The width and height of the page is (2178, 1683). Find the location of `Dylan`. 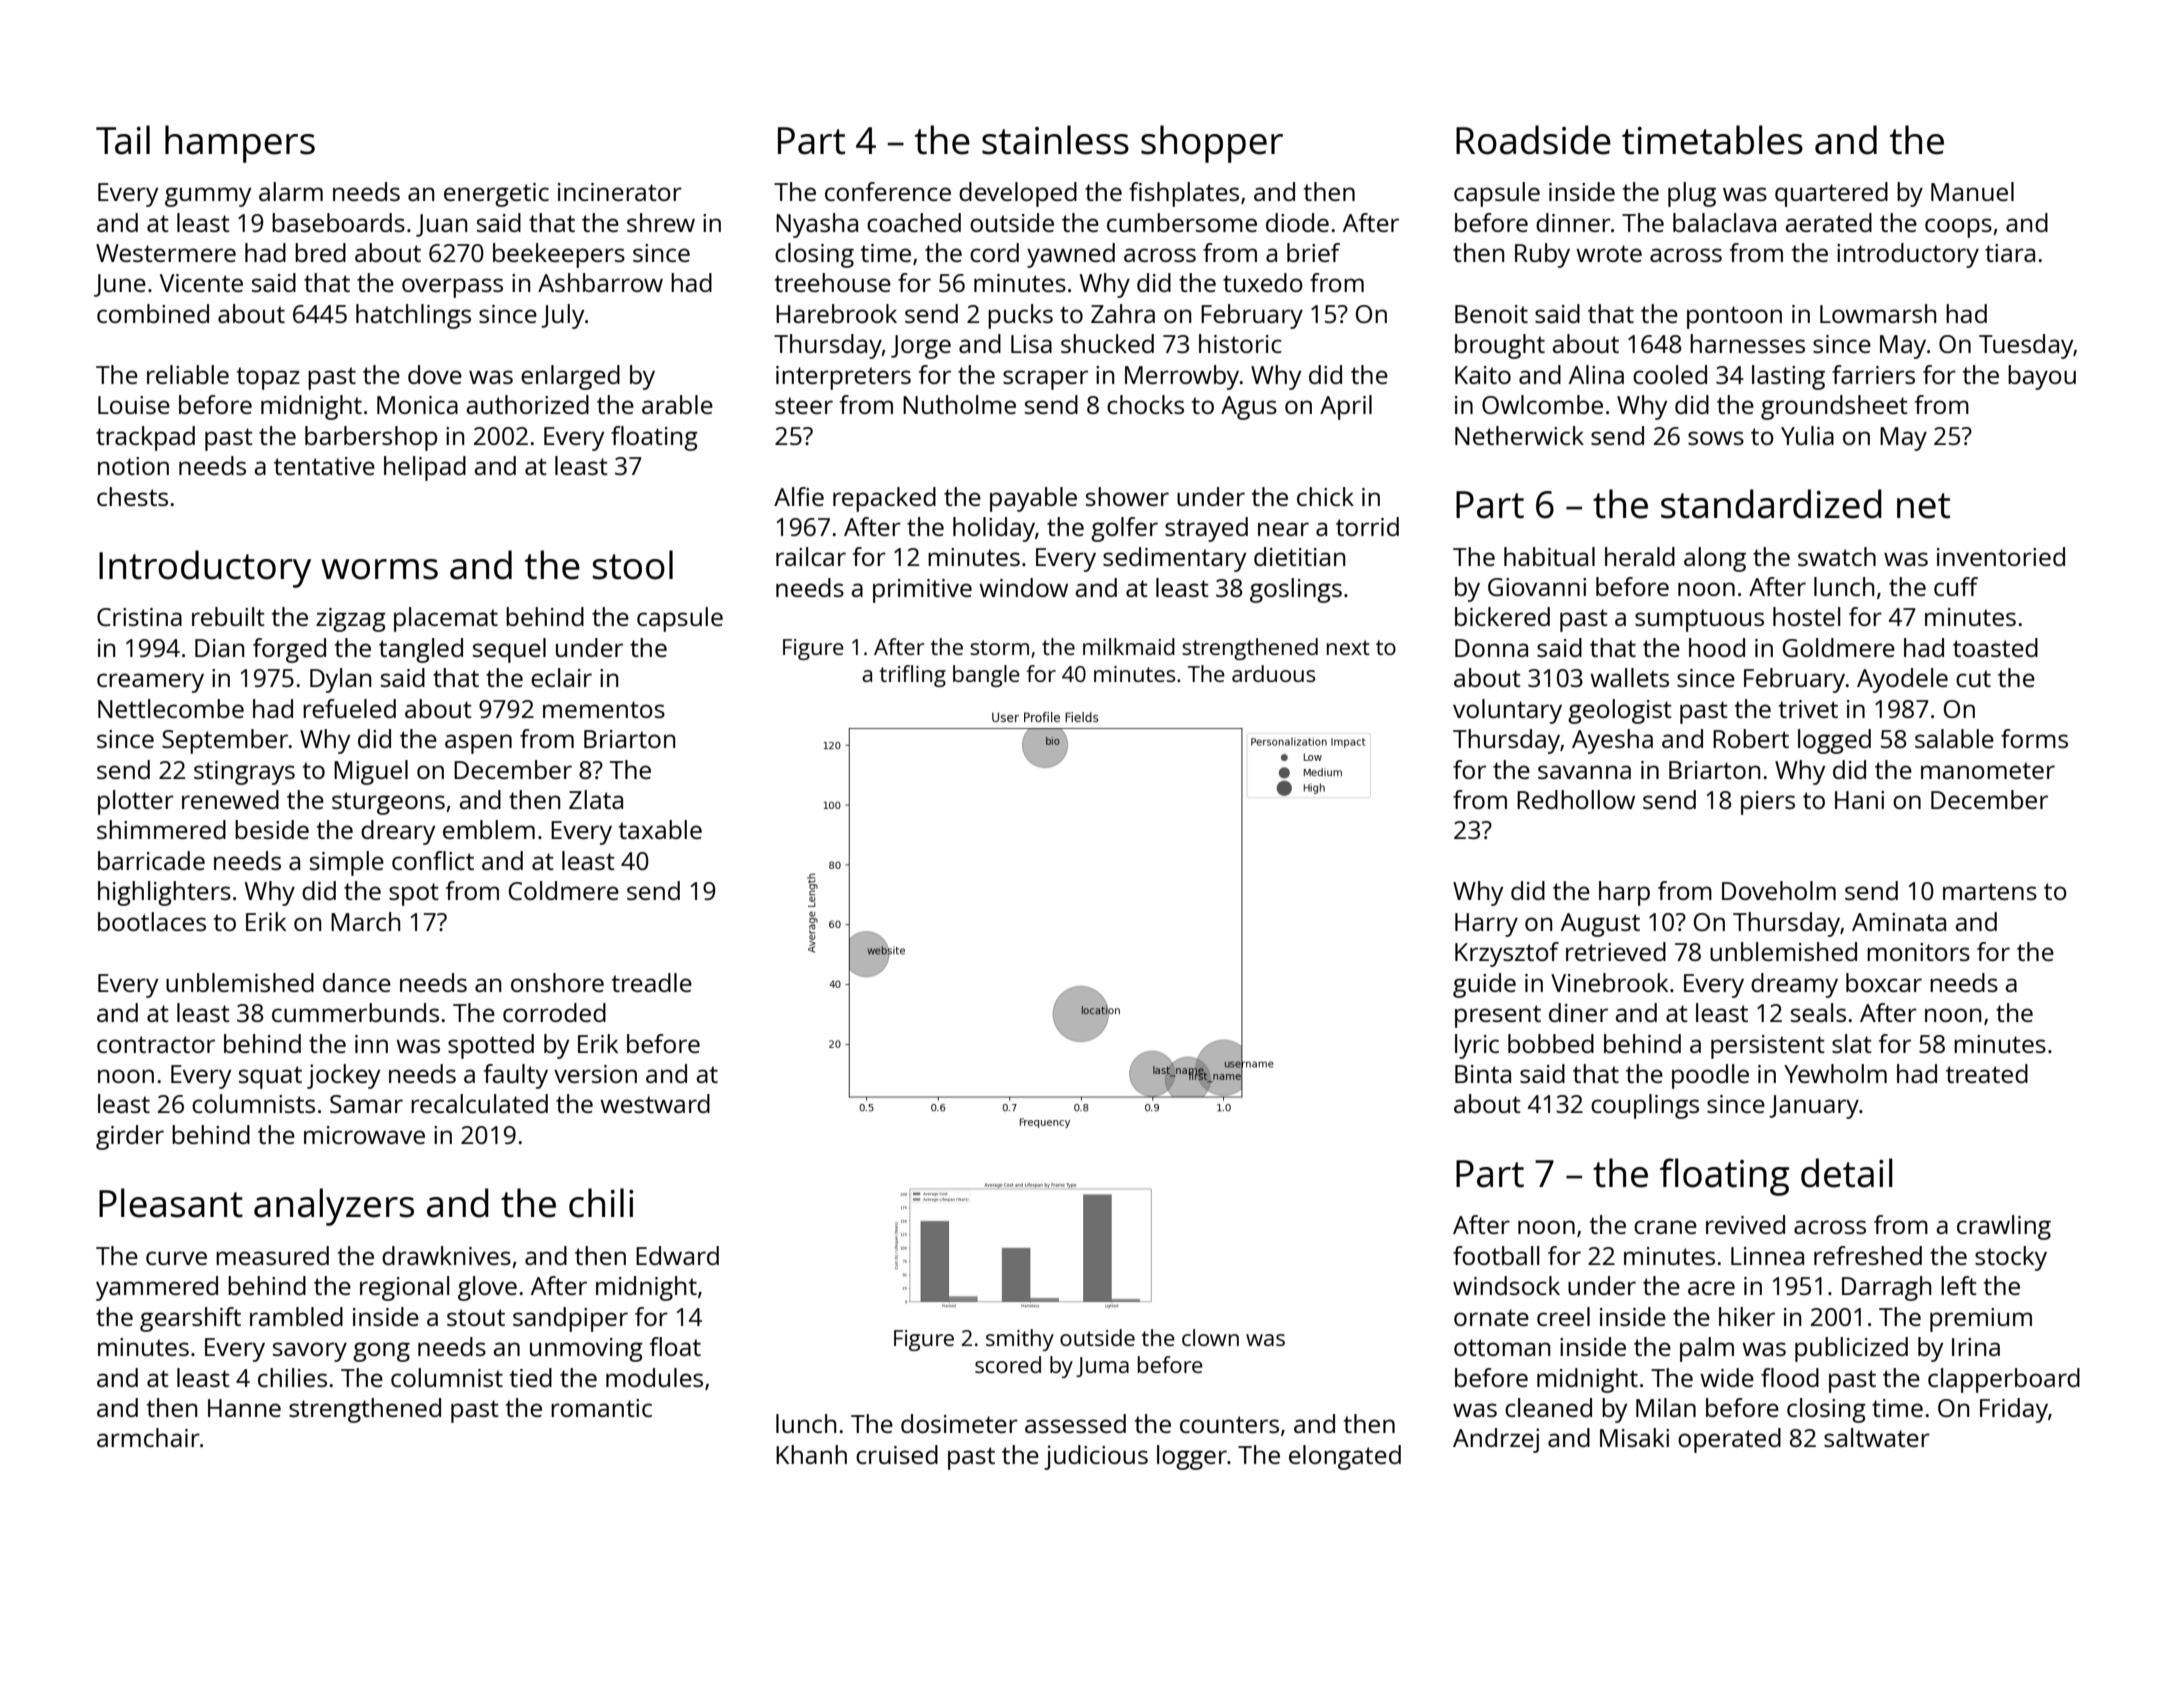

Dylan is located at coordinates (340, 680).
